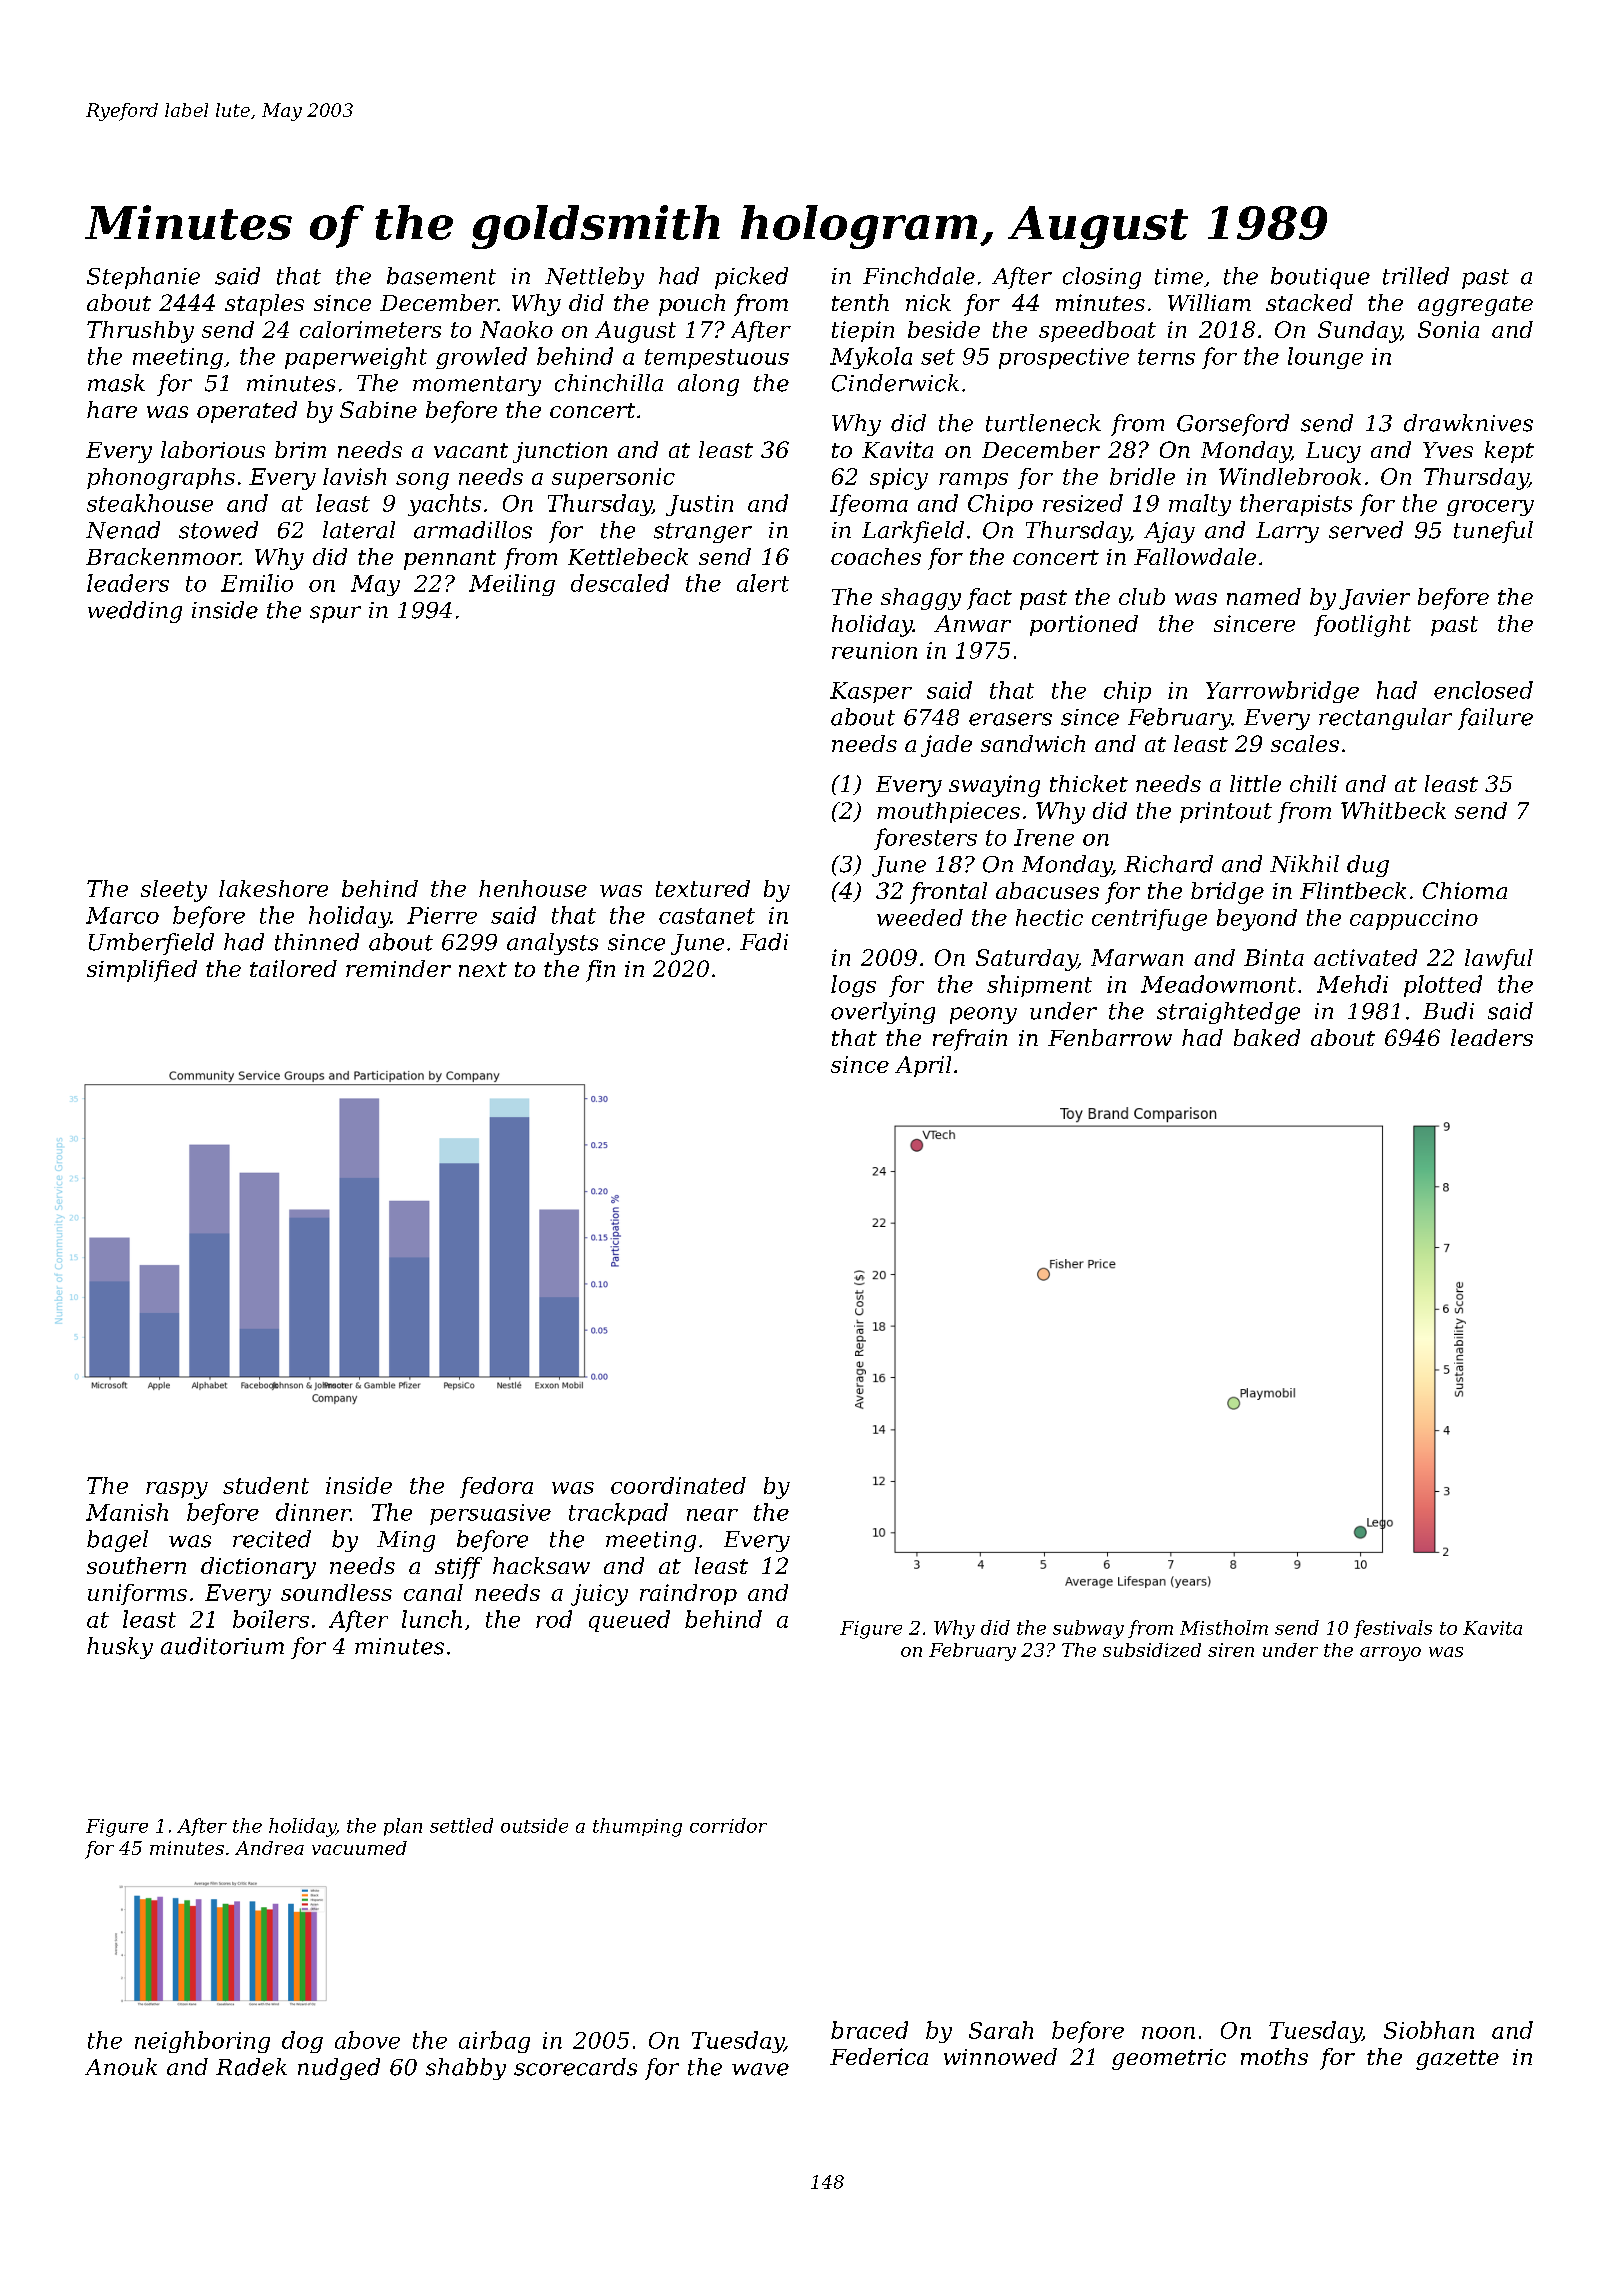 The width and height of the page is (1620, 2292). Describe the element at coordinates (883, 1013) in the page. I see `overlying` at that location.
